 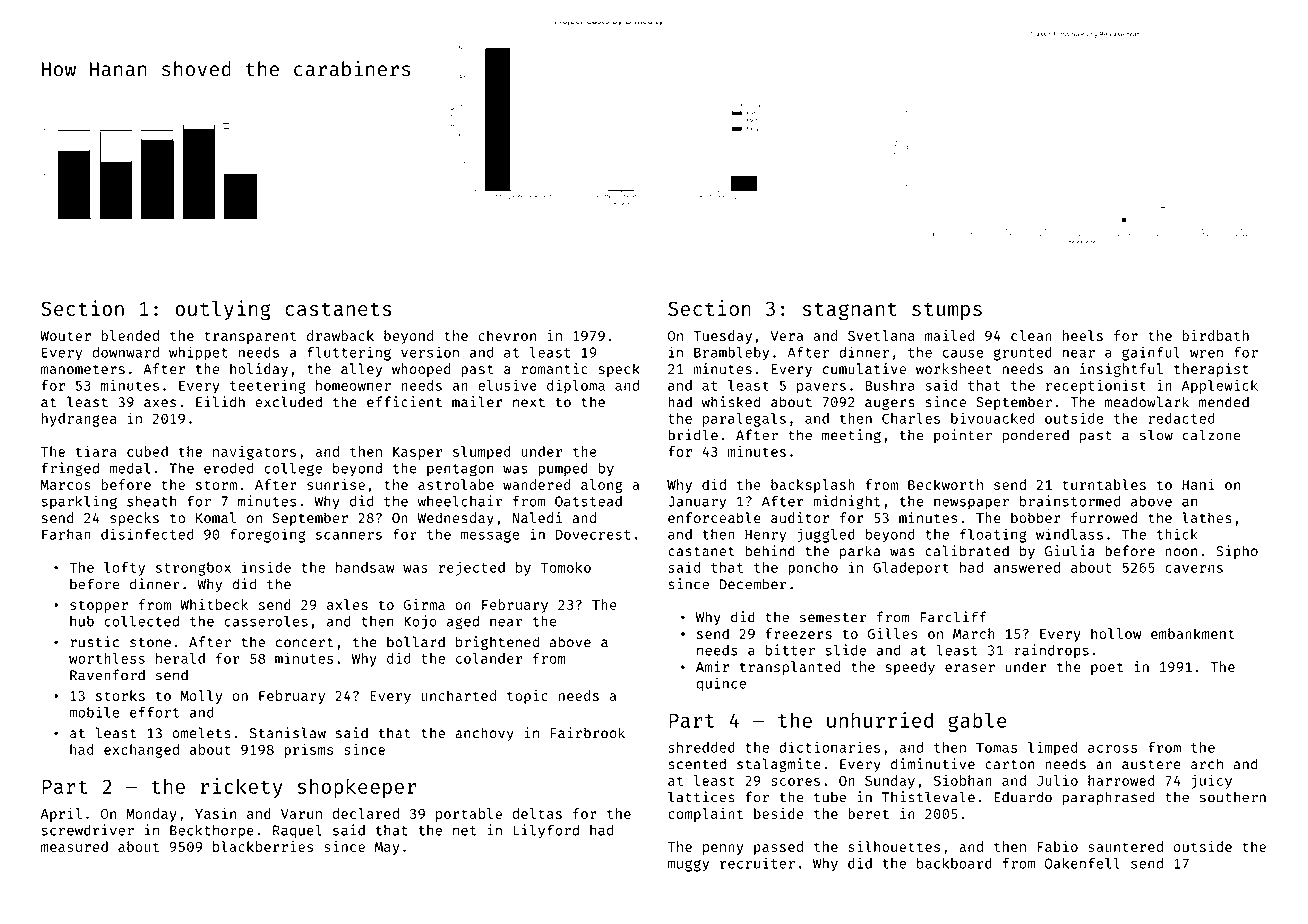 What do you see at coordinates (430, 352) in the screenshot?
I see `version` at bounding box center [430, 352].
